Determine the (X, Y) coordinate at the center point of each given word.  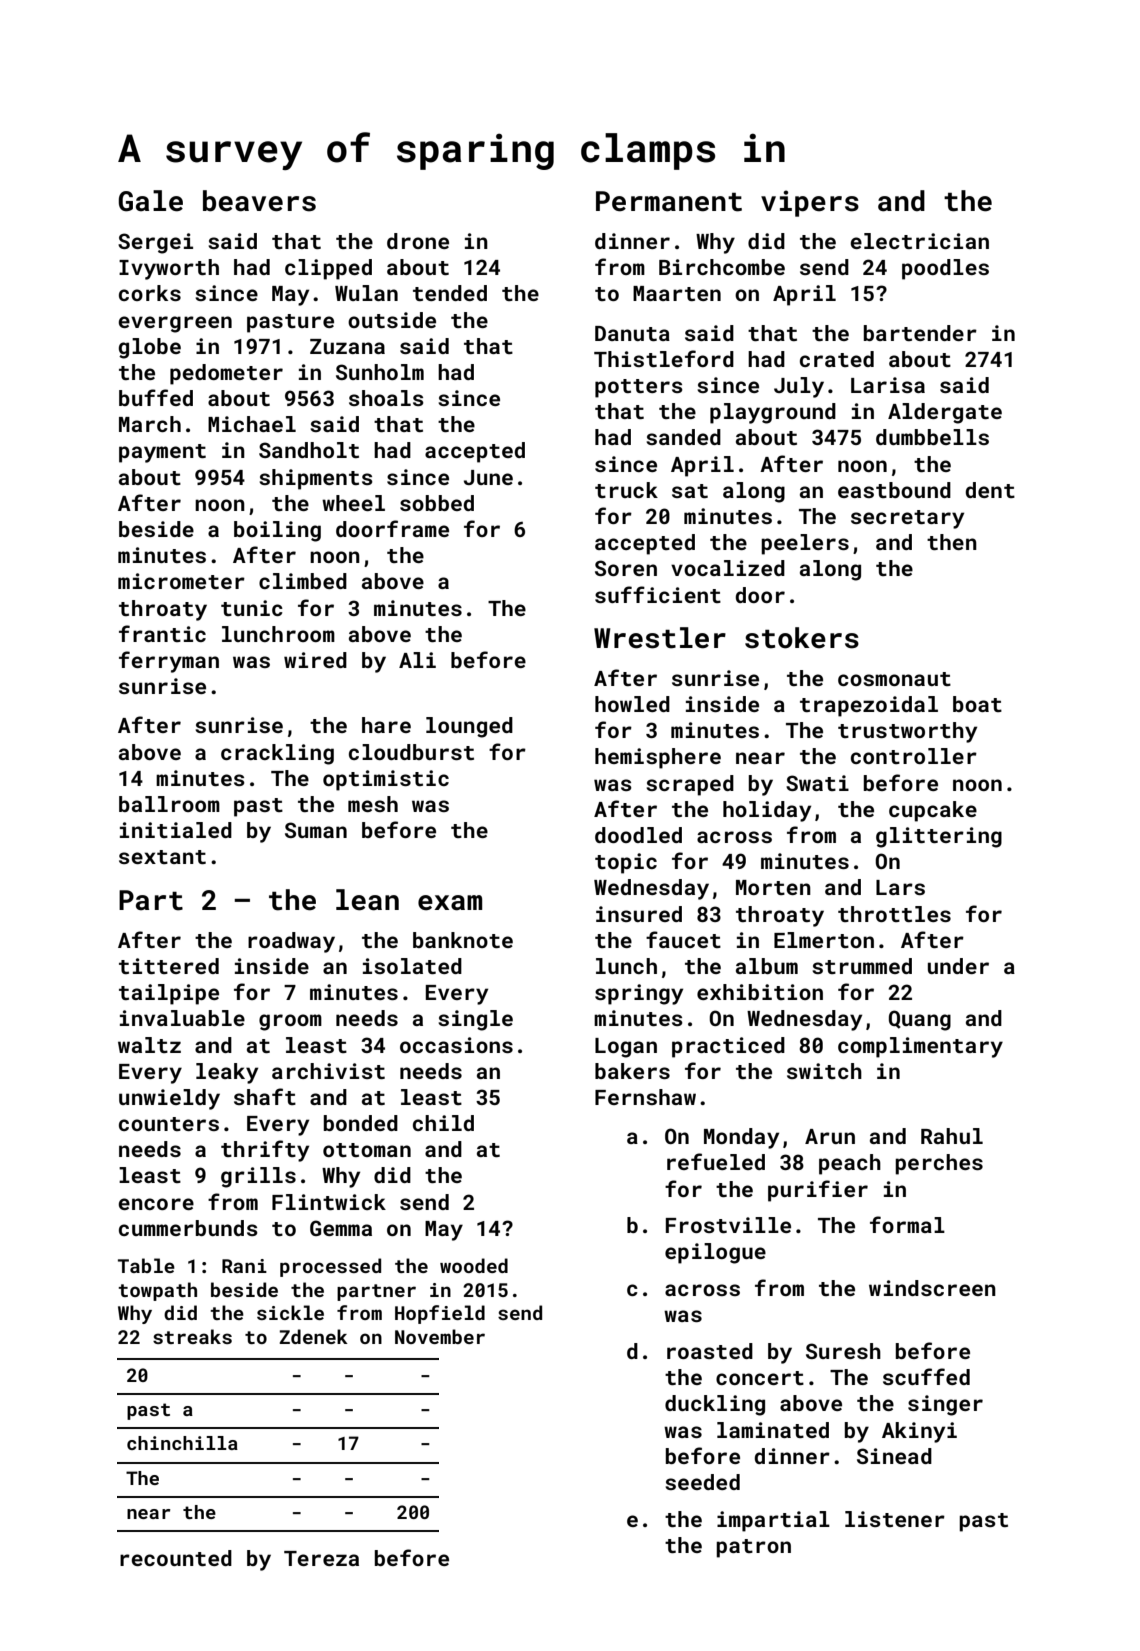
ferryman (169, 662)
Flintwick (329, 1202)
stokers (802, 638)
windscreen (932, 1288)
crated (837, 359)
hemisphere (658, 758)
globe (149, 348)
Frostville (728, 1225)
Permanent (669, 201)
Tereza (321, 1558)
